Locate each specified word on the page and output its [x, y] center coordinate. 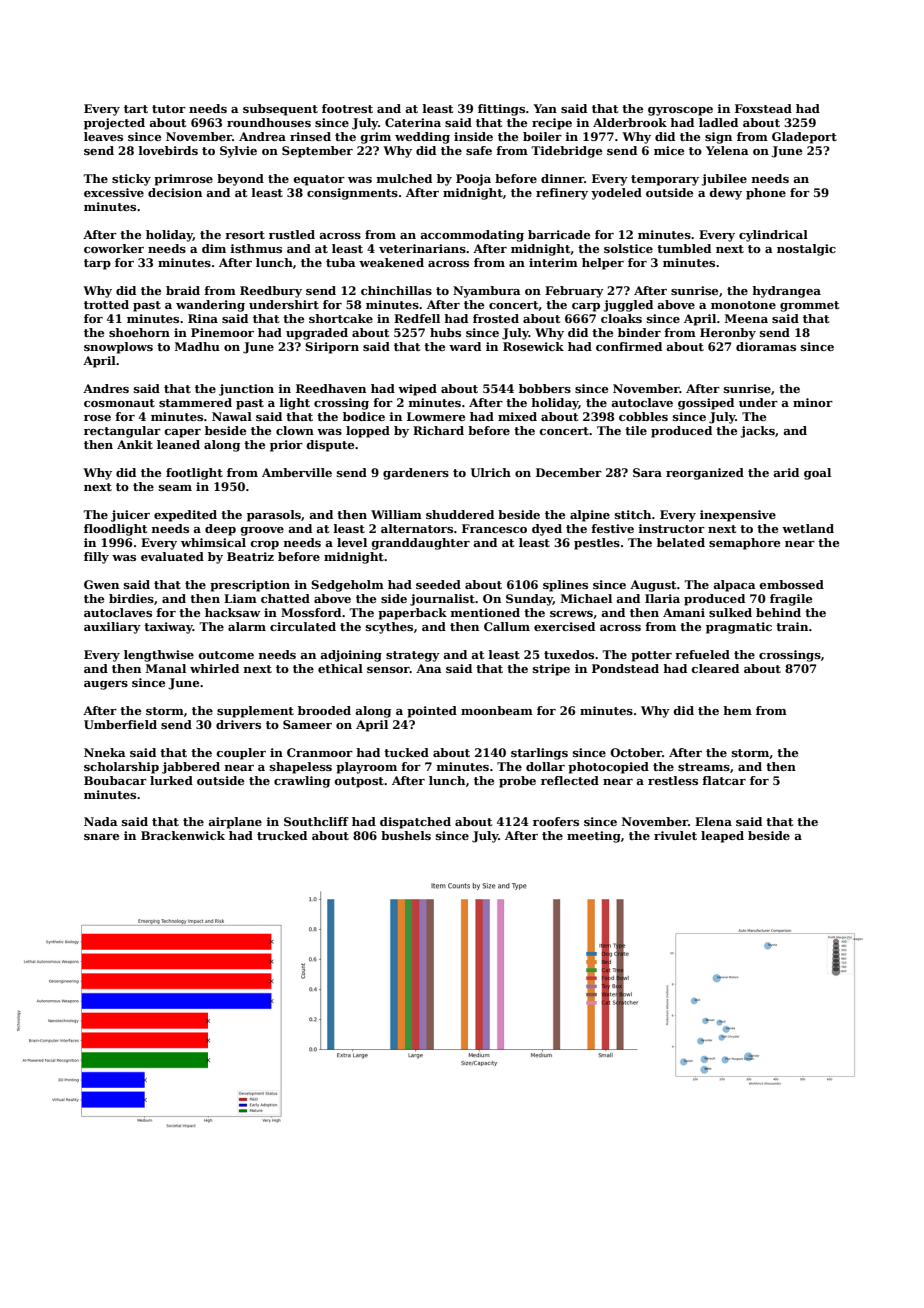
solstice [628, 248]
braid [183, 290]
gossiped [706, 404]
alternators [417, 528]
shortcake [341, 318]
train [792, 626]
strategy [413, 656]
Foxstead [763, 108]
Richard [438, 430]
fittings [501, 110]
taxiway [168, 628]
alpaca [734, 586]
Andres [106, 388]
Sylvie [238, 152]
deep [220, 530]
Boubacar [115, 780]
